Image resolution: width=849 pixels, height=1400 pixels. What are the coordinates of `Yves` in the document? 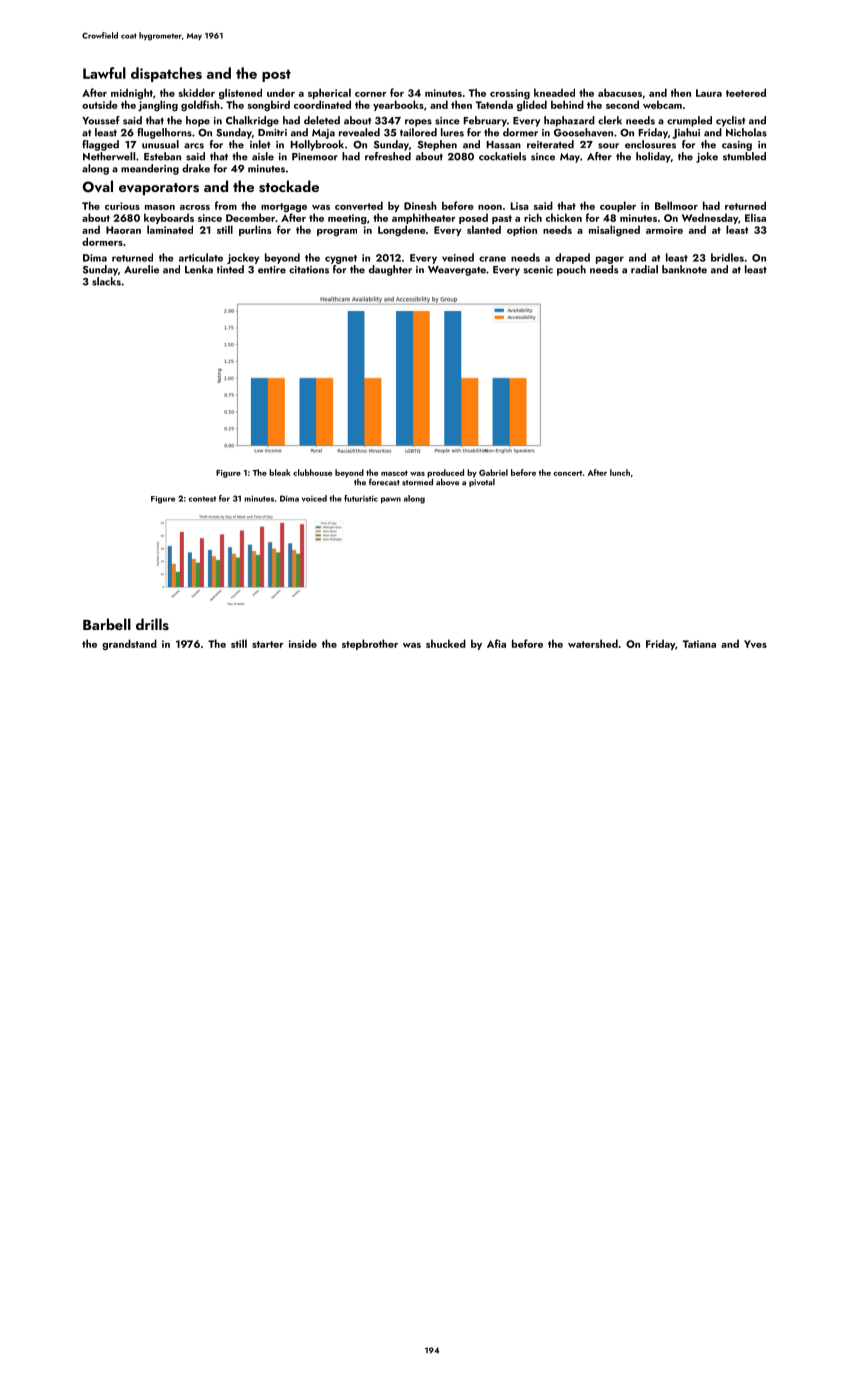 It's located at (755, 644).
